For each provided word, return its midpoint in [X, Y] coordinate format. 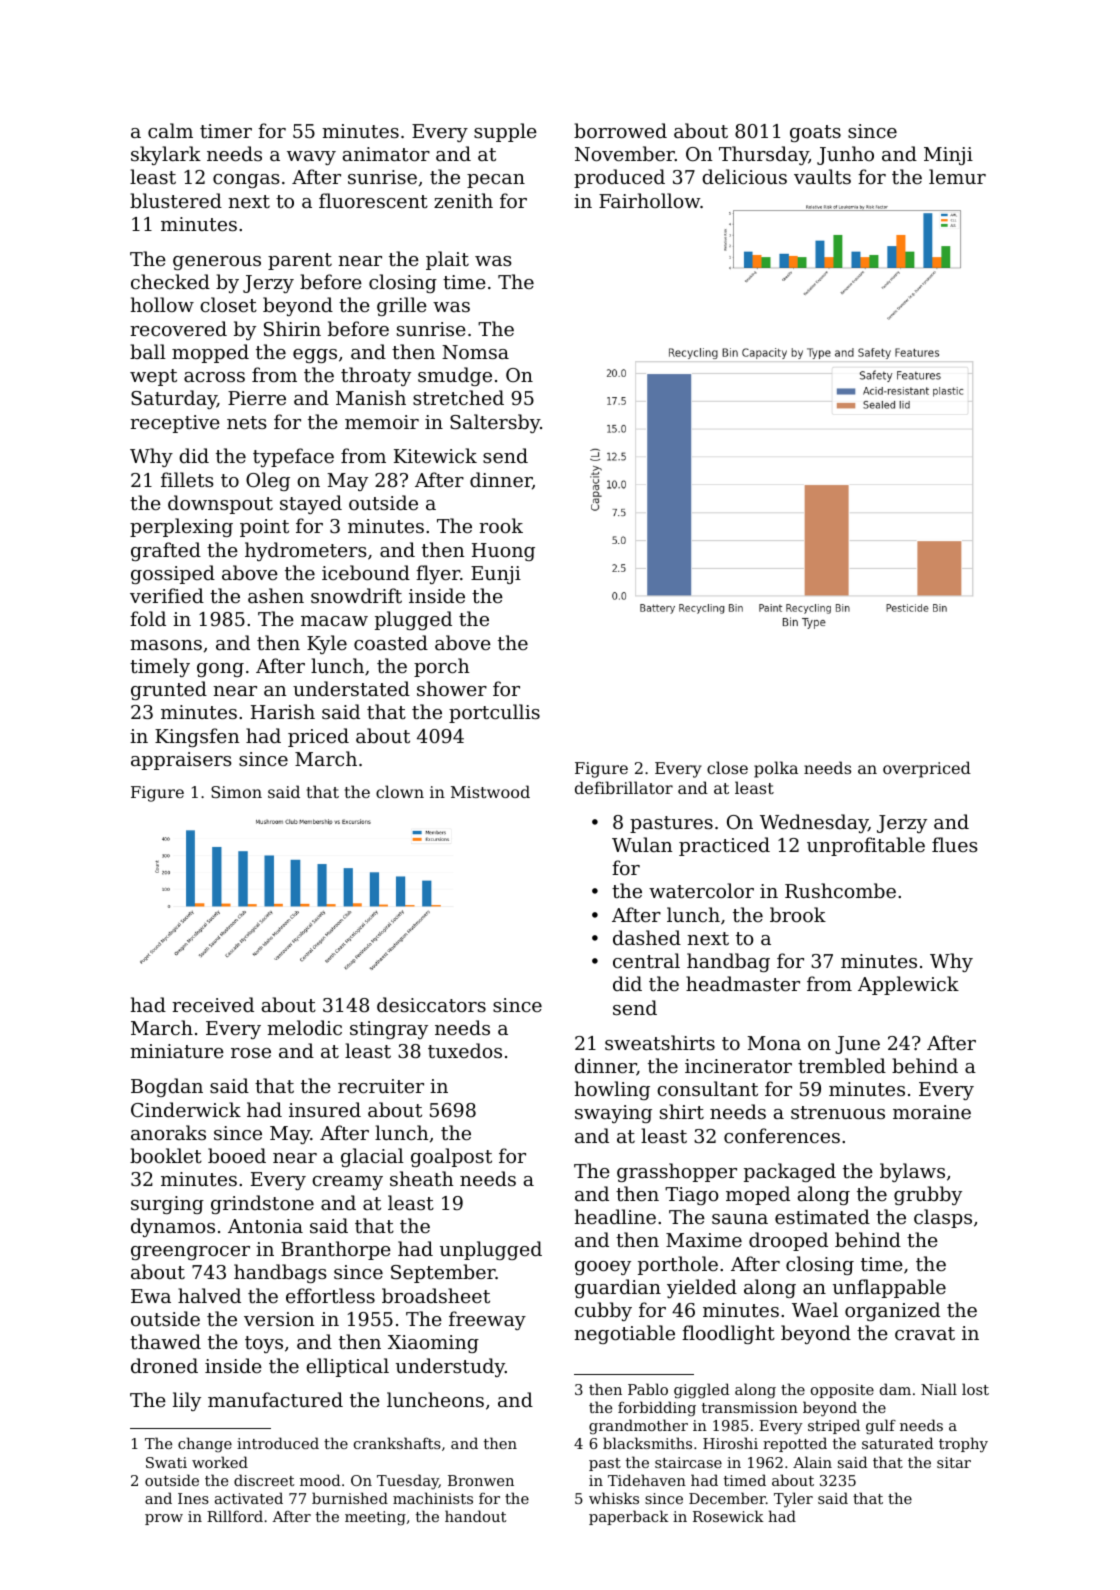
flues [955, 844]
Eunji [496, 575]
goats [815, 133]
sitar [954, 1462]
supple [505, 132]
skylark [166, 155]
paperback [629, 1517]
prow [164, 1519]
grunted [169, 690]
